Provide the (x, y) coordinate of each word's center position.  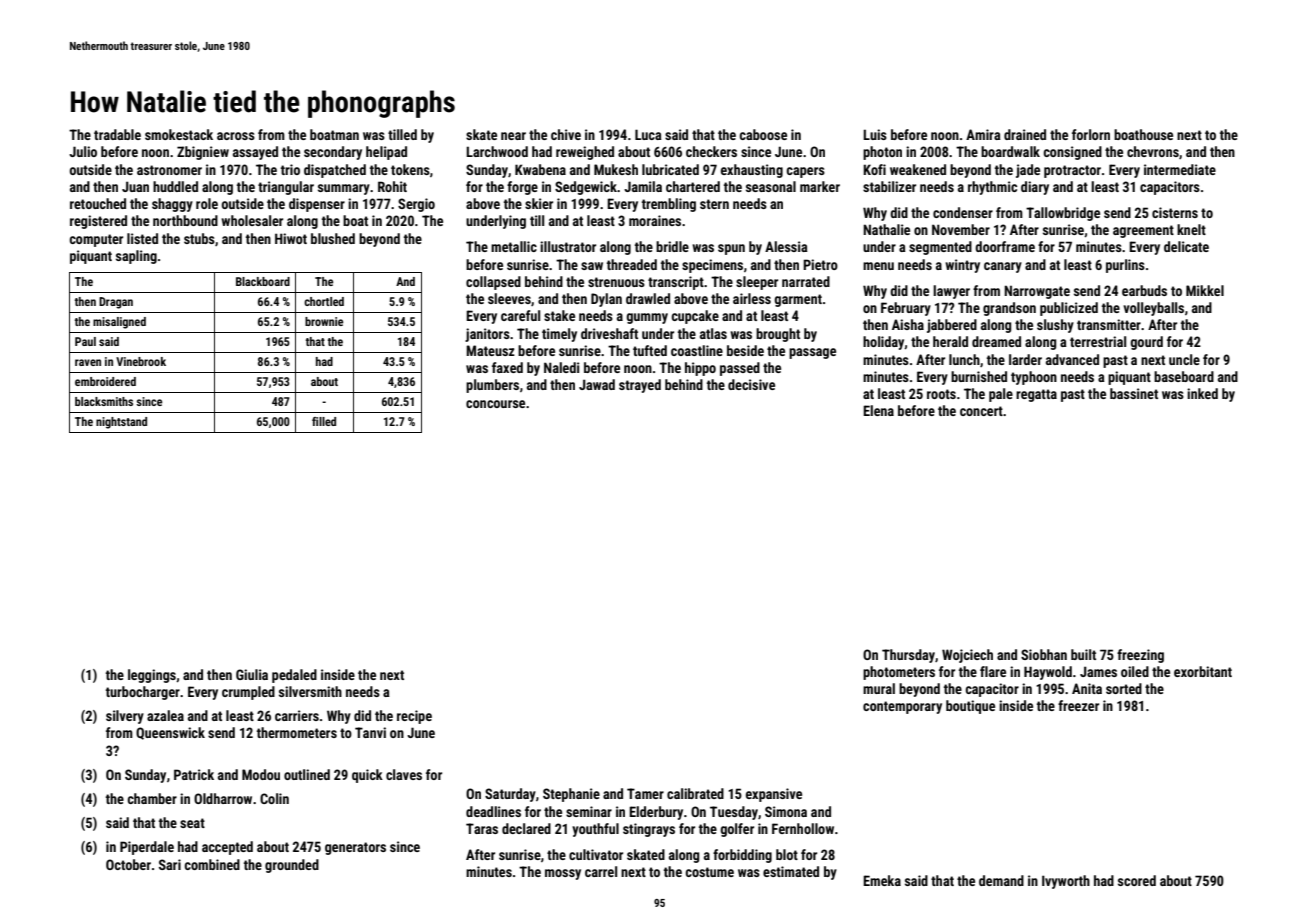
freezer (1078, 705)
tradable (117, 134)
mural (879, 688)
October (128, 864)
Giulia (252, 674)
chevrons (1153, 151)
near (513, 136)
